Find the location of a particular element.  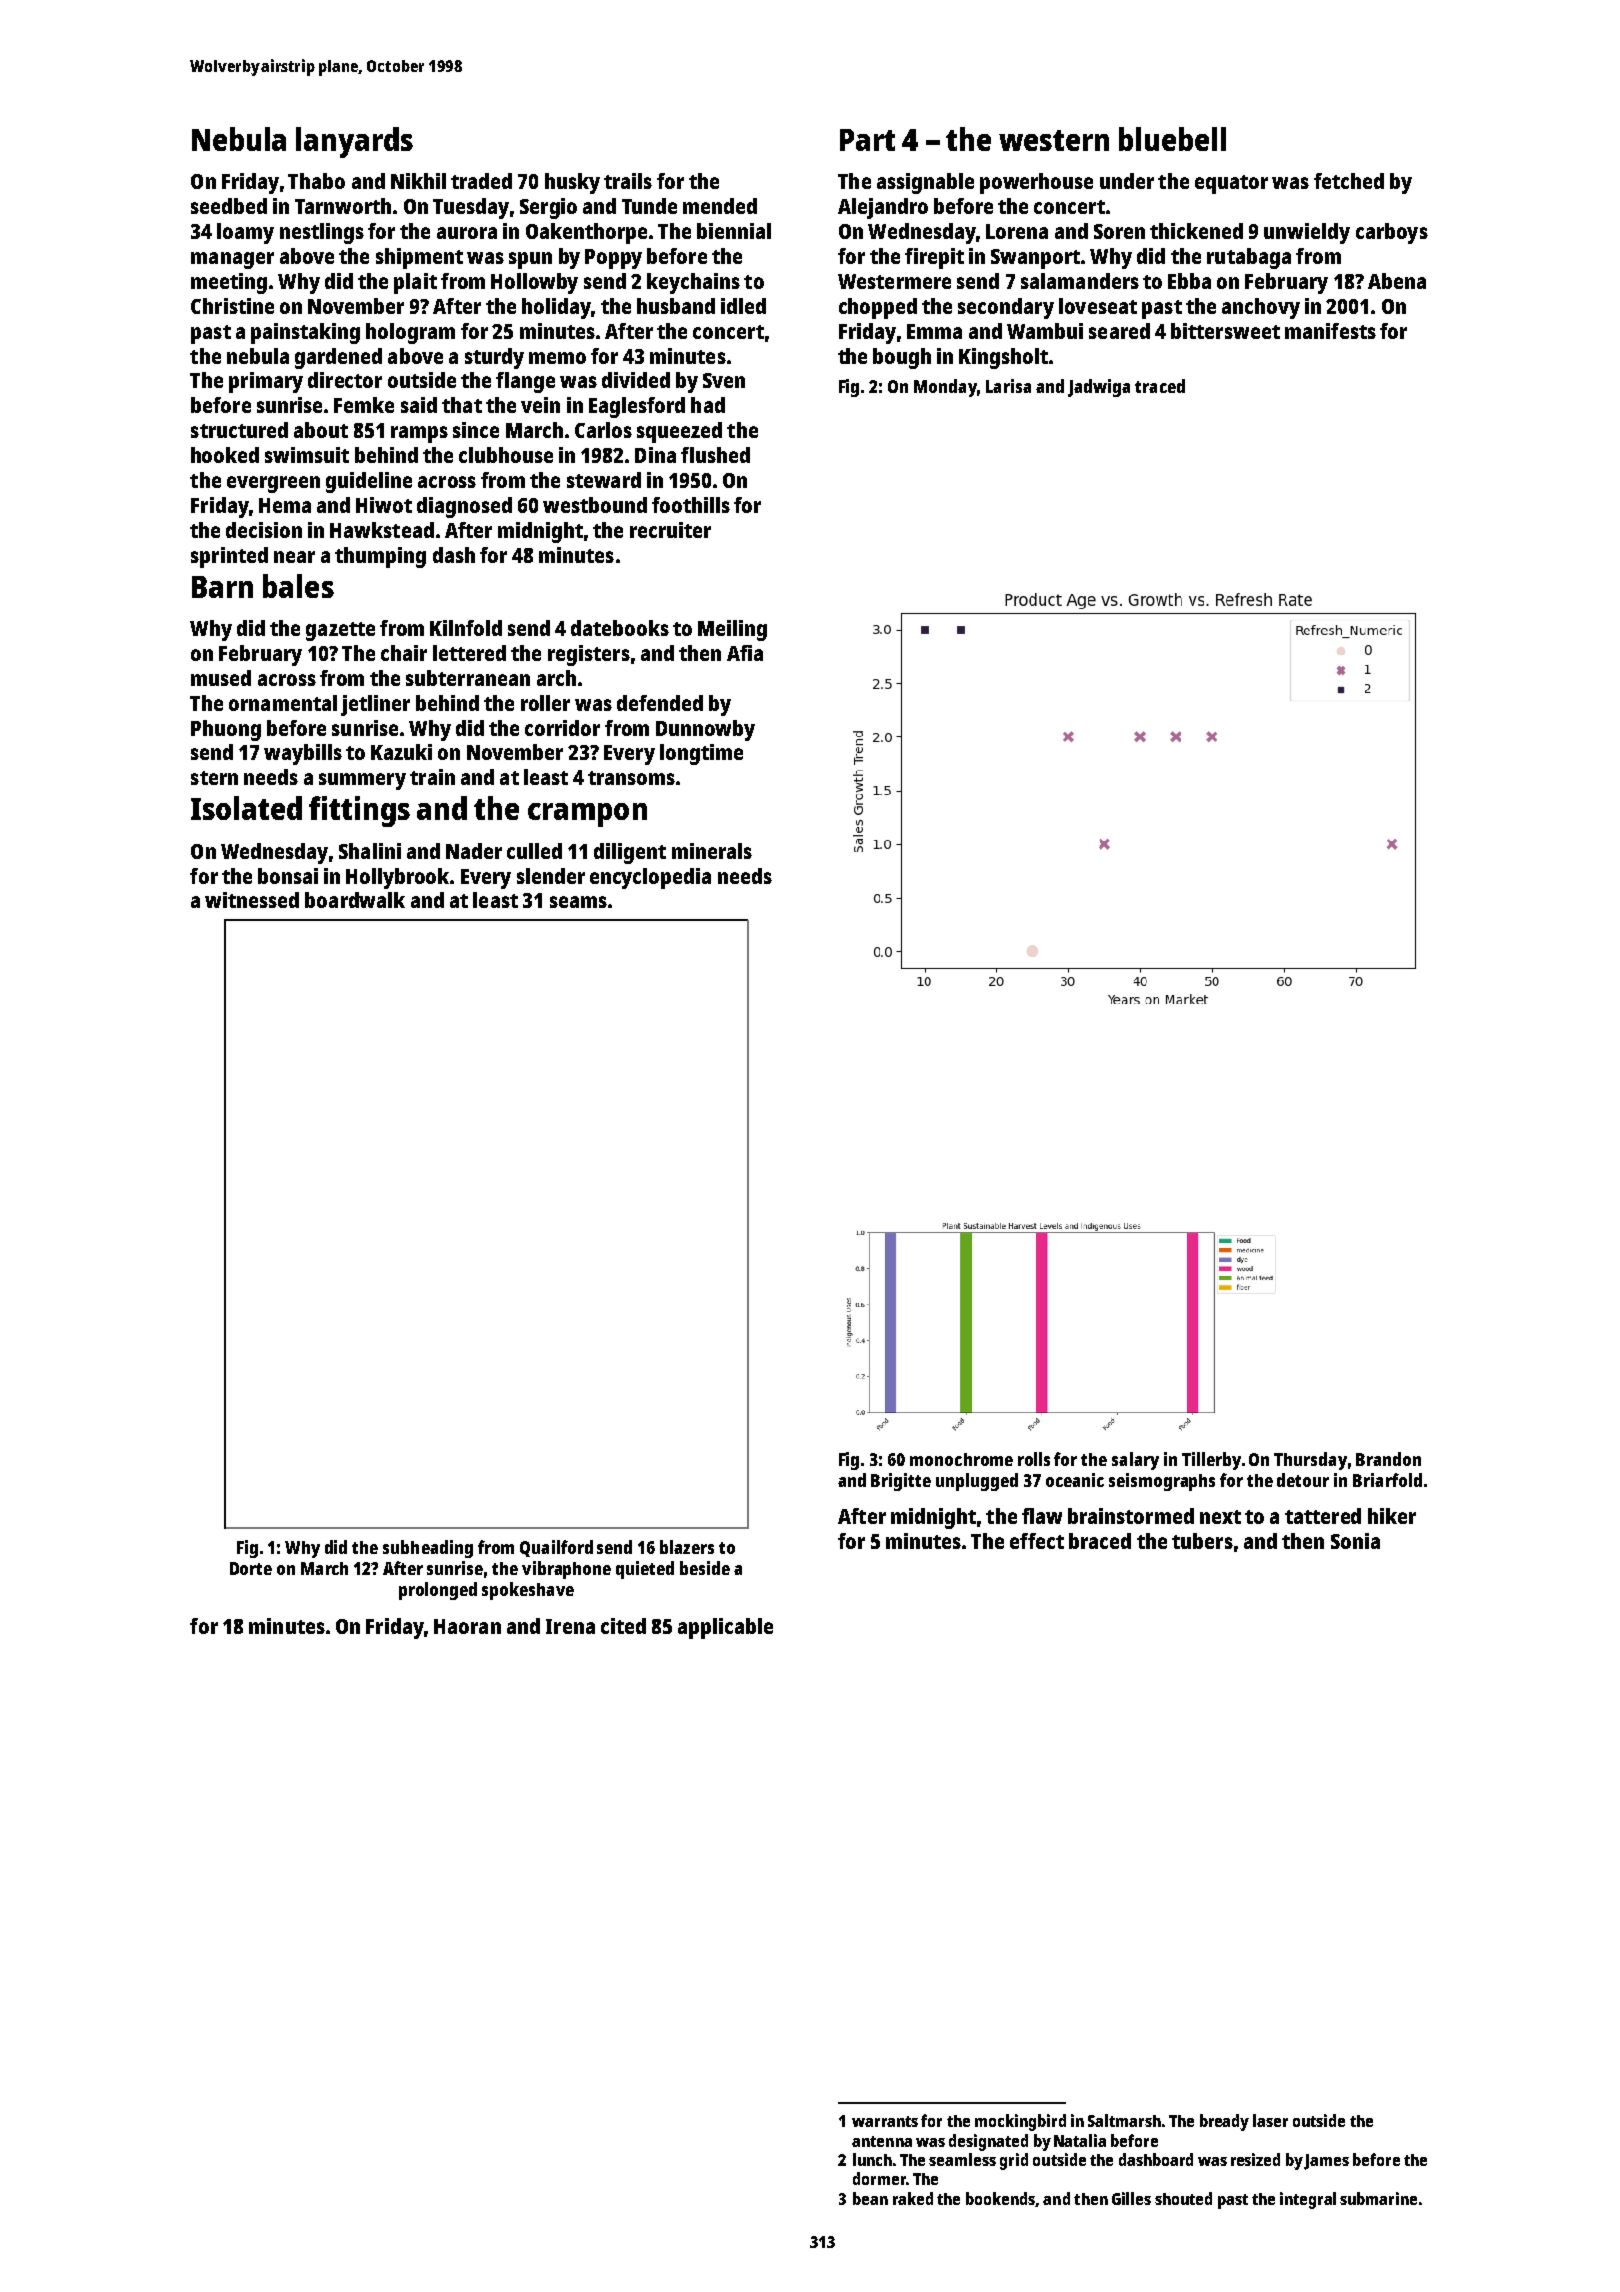

braced is located at coordinates (1100, 1541).
